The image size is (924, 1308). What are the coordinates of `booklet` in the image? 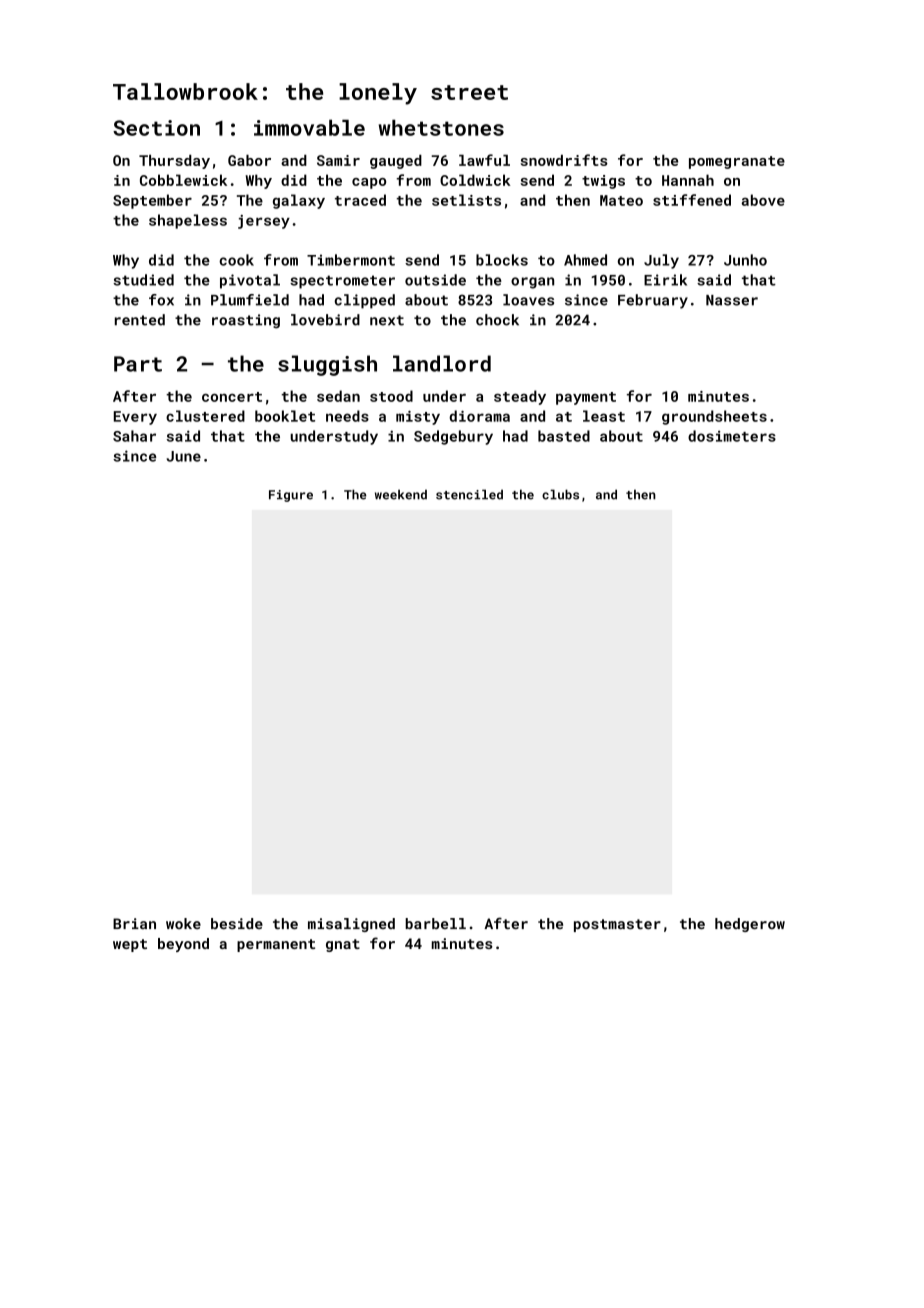 It's located at (285, 416).
